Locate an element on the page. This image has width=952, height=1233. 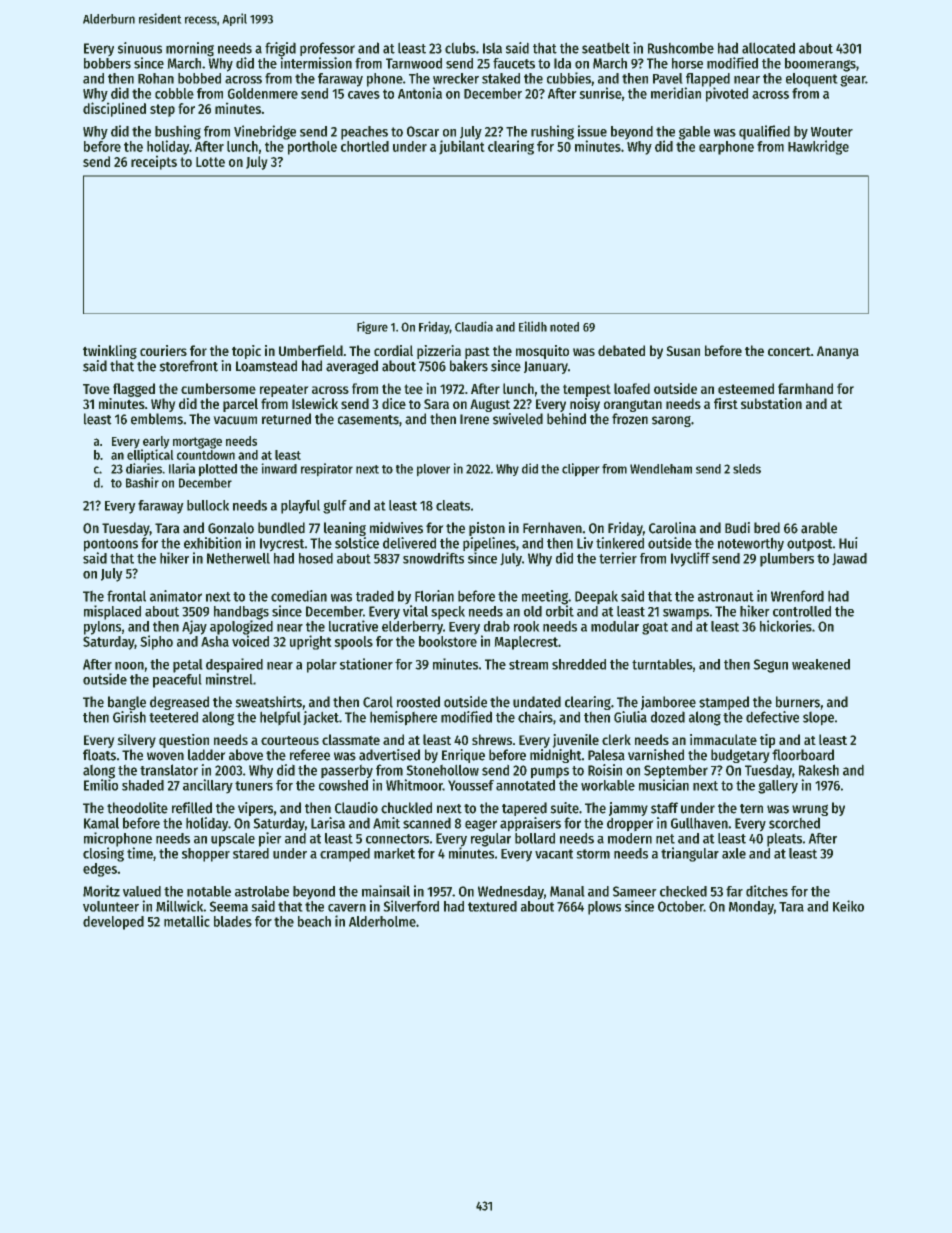
Bashir is located at coordinates (142, 482).
